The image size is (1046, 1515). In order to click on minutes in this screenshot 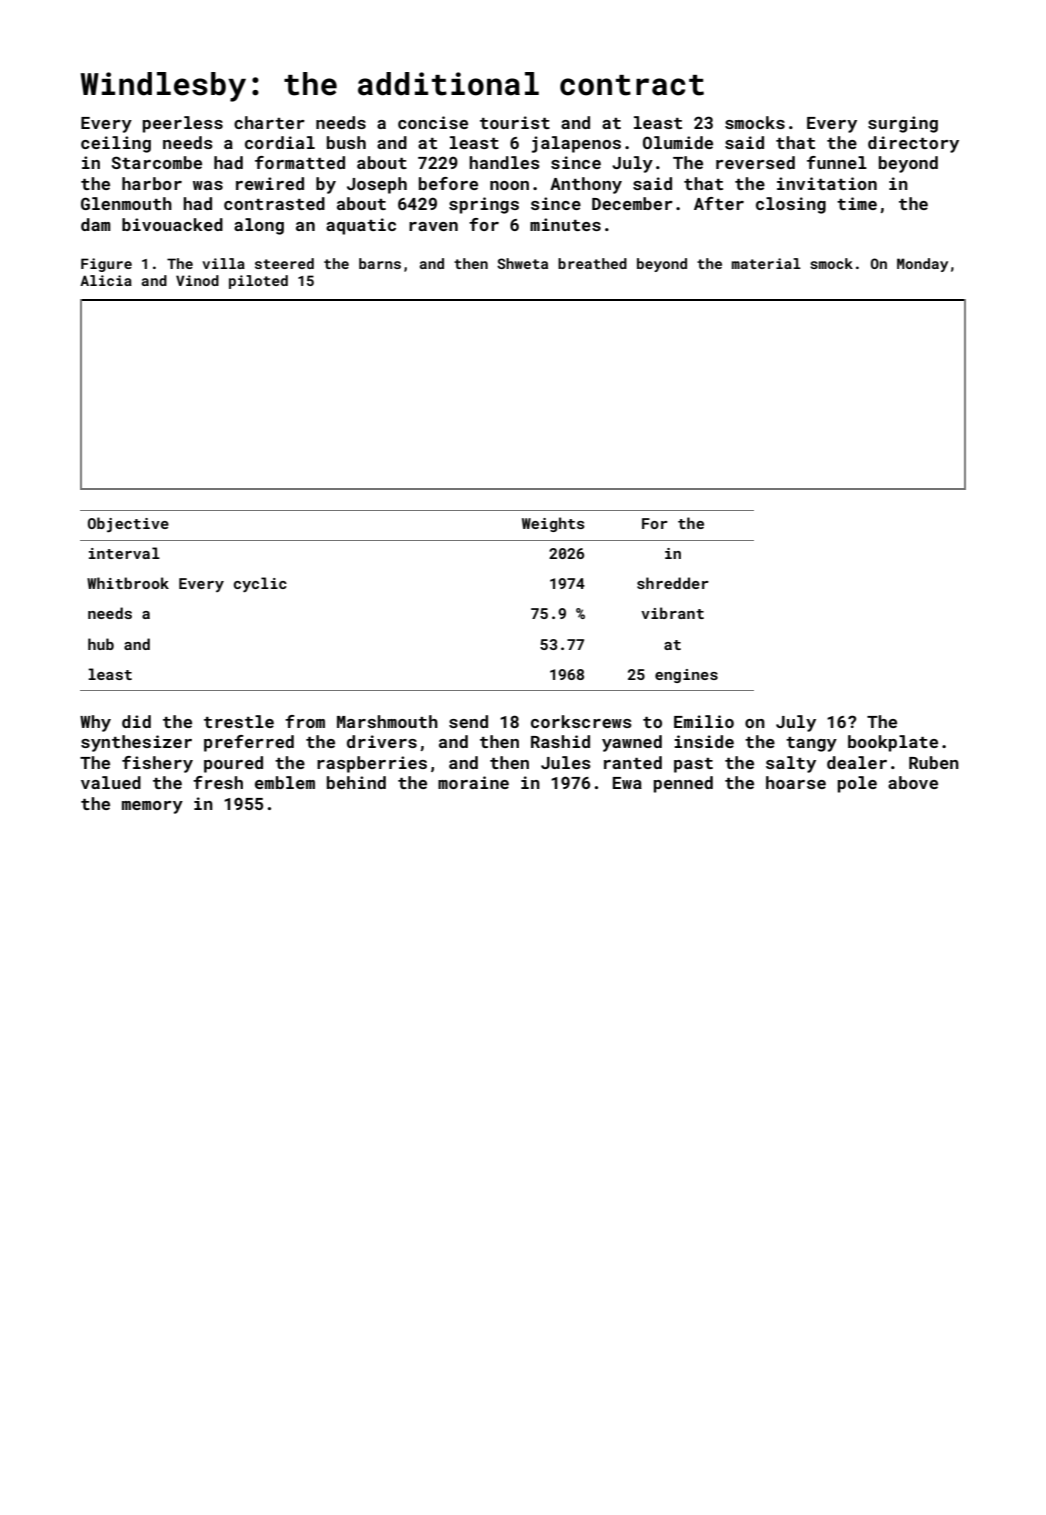, I will do `click(565, 224)`.
